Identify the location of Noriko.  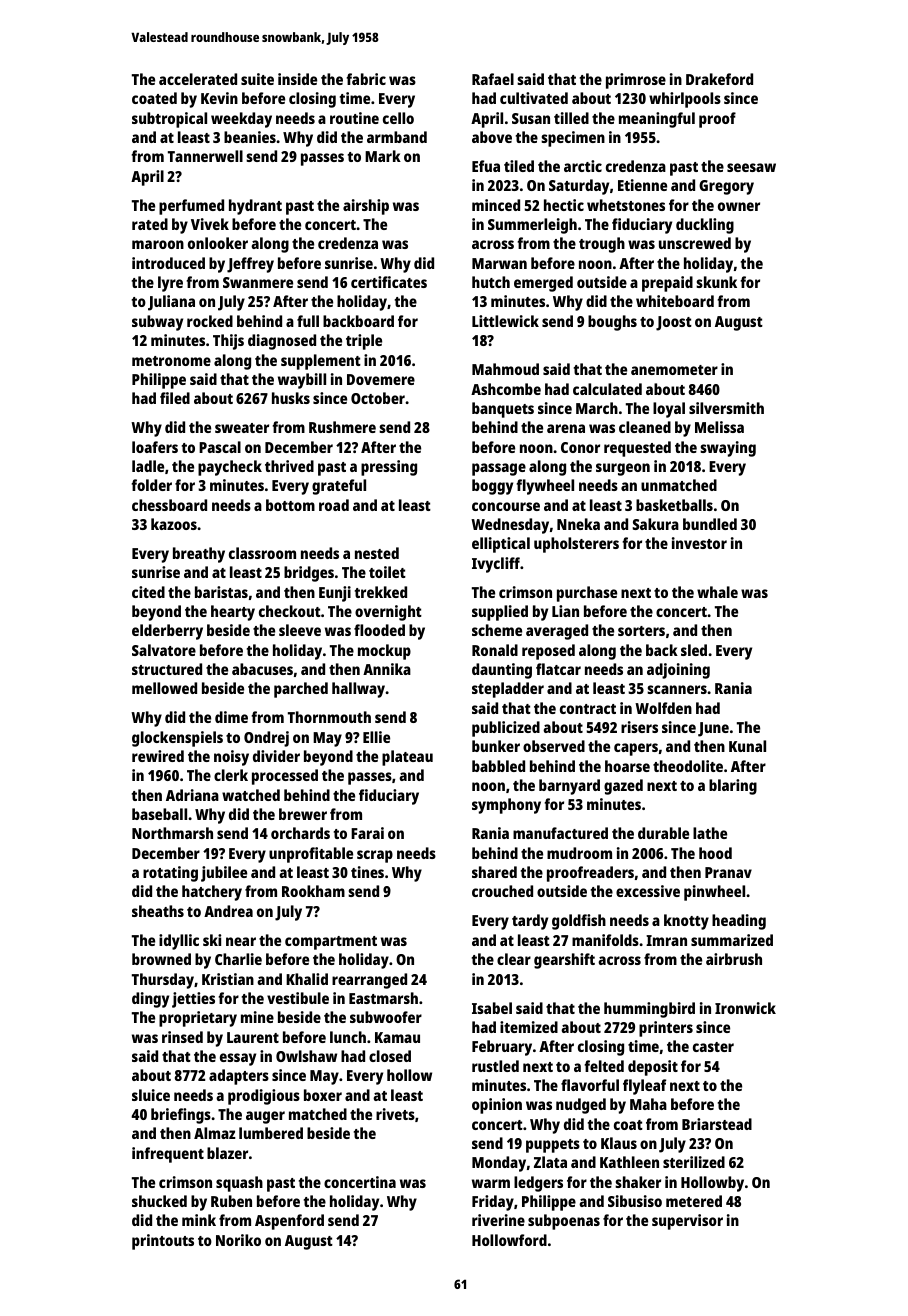
(238, 1240).
